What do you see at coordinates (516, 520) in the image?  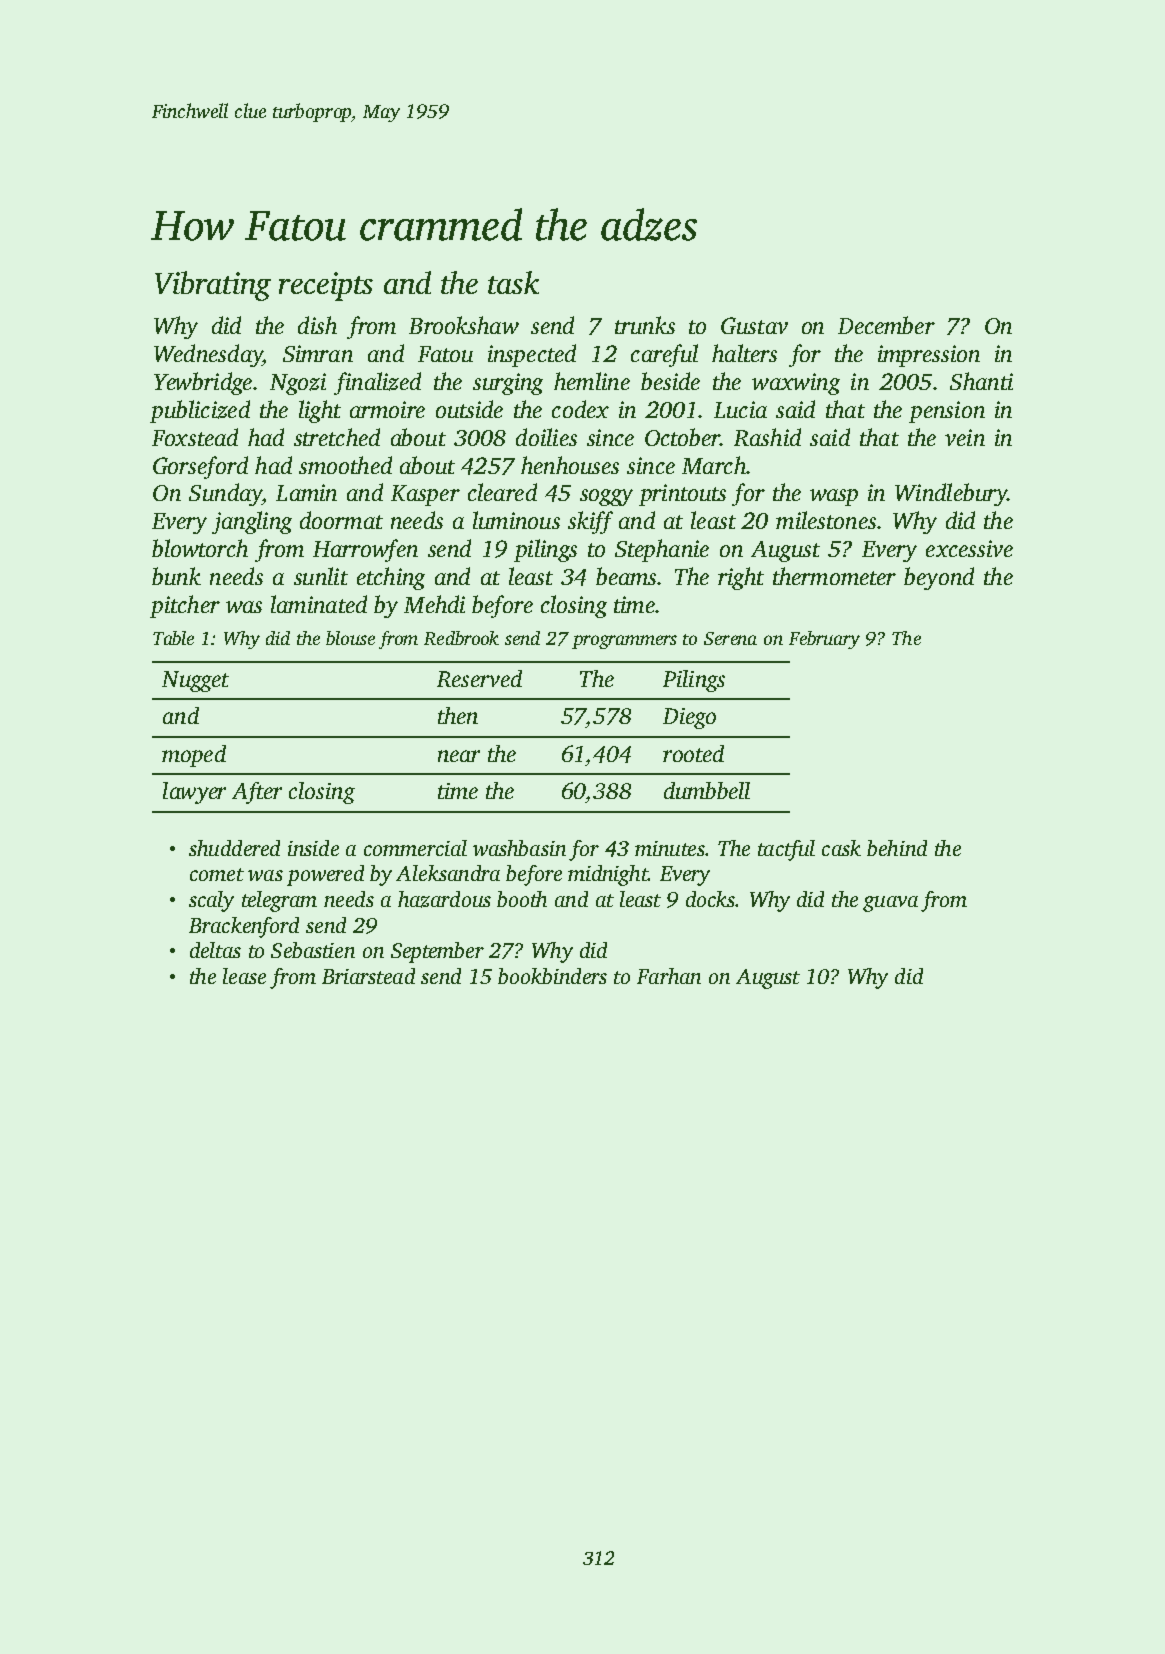 I see `luminous` at bounding box center [516, 520].
